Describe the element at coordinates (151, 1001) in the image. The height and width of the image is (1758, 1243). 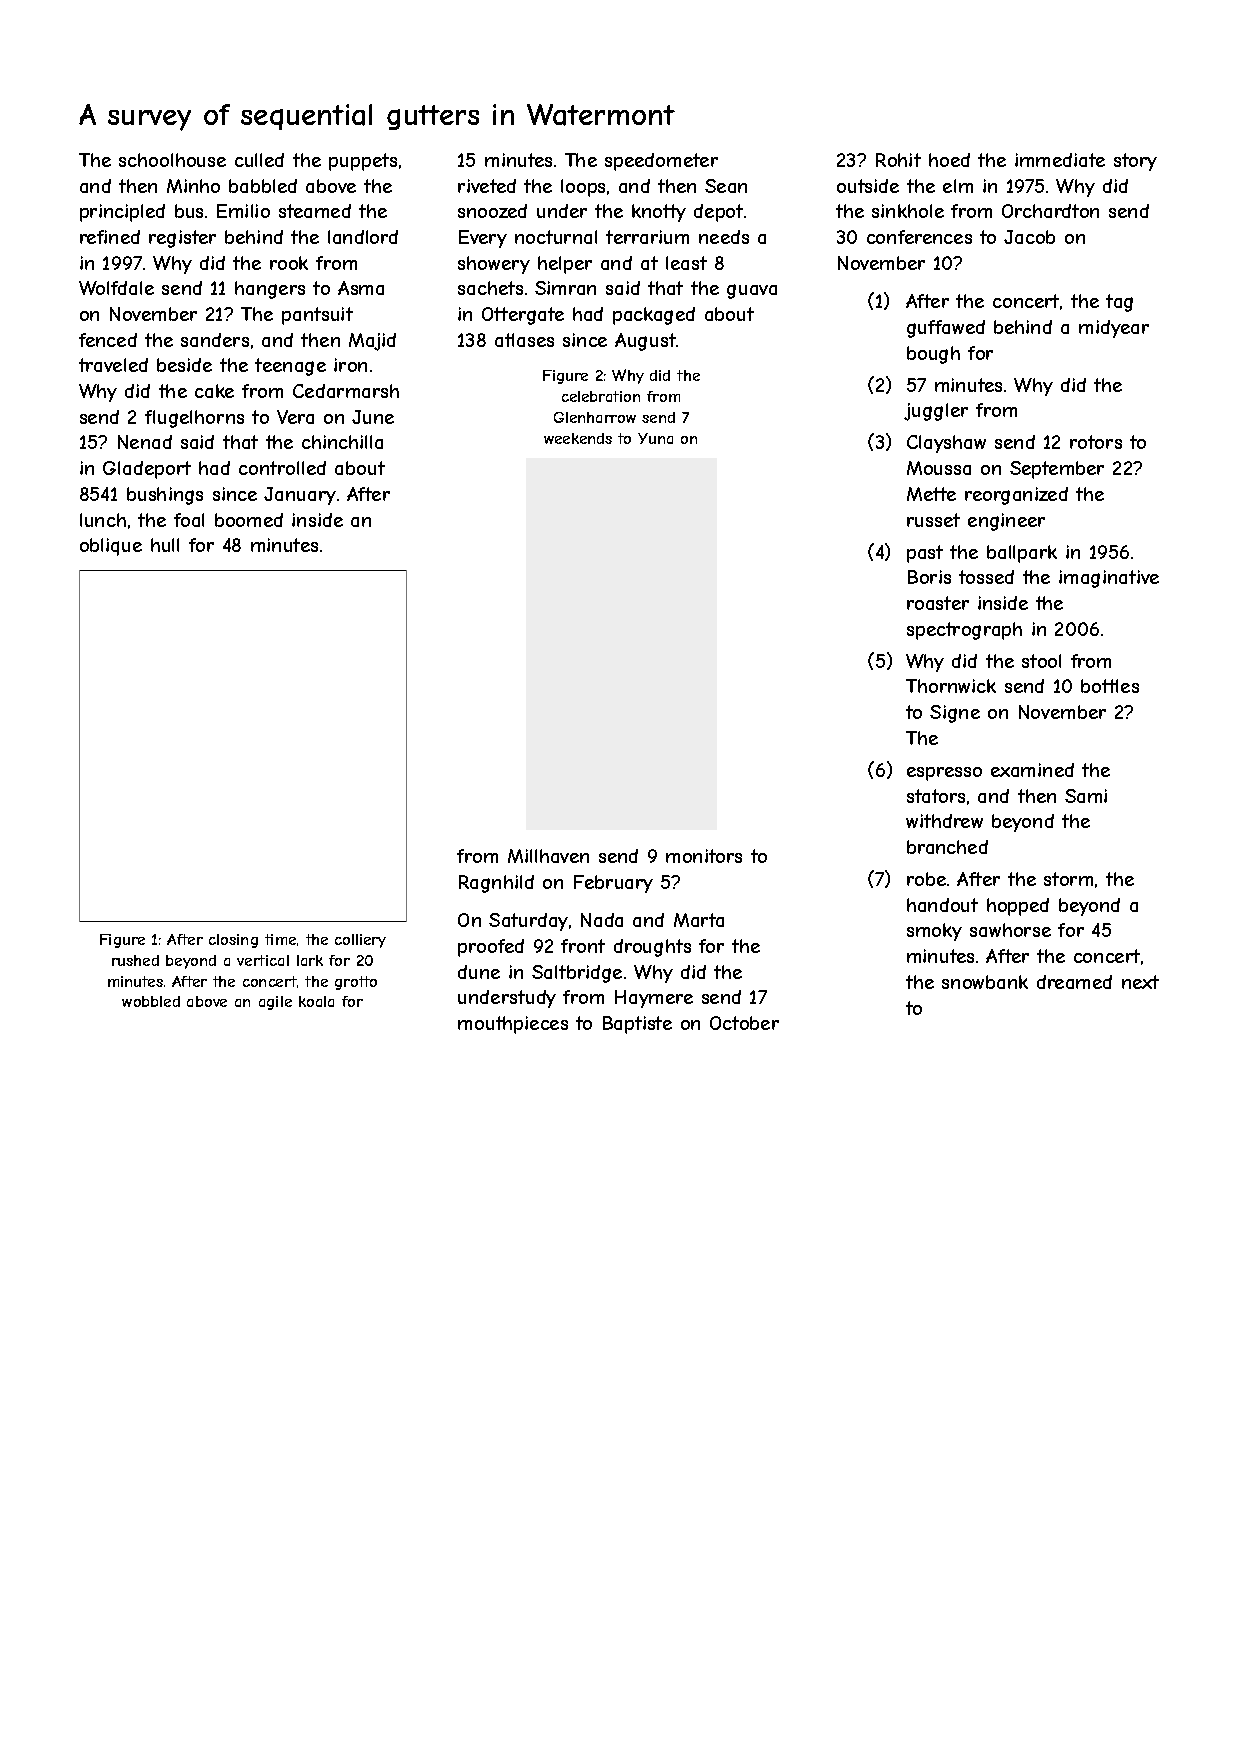
I see `wobbled` at that location.
